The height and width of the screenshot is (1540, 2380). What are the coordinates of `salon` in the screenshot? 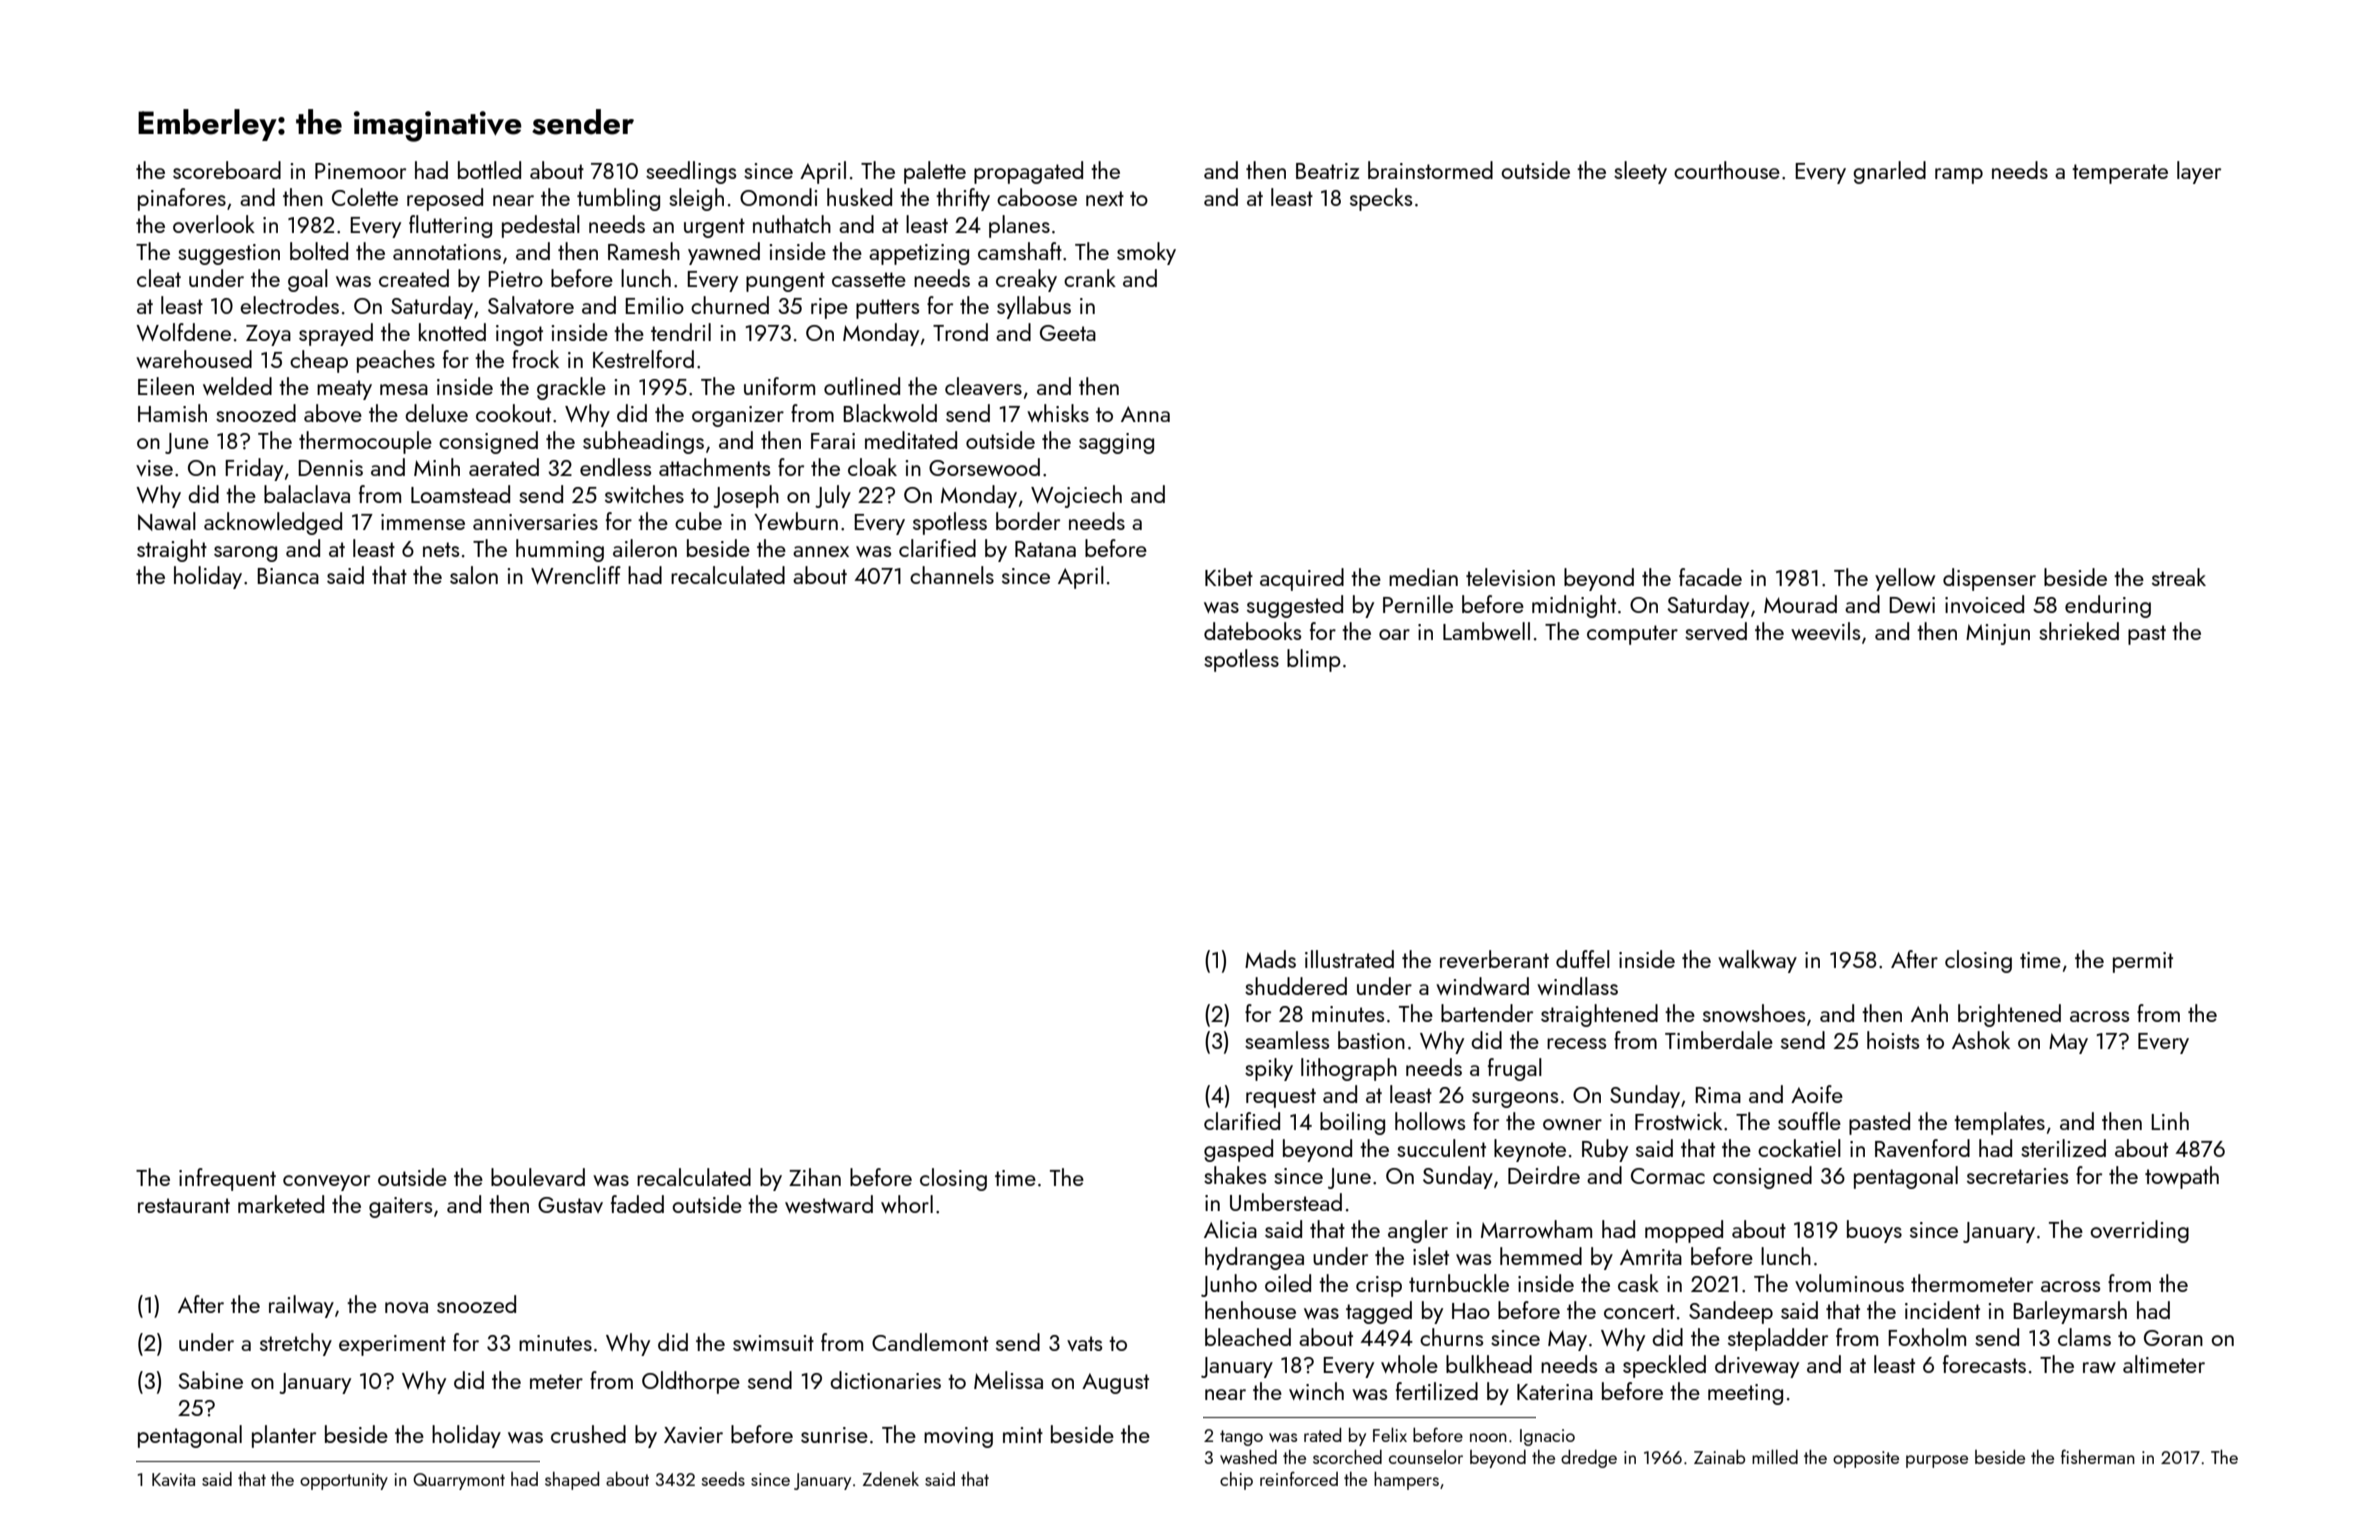 It's located at (474, 575).
